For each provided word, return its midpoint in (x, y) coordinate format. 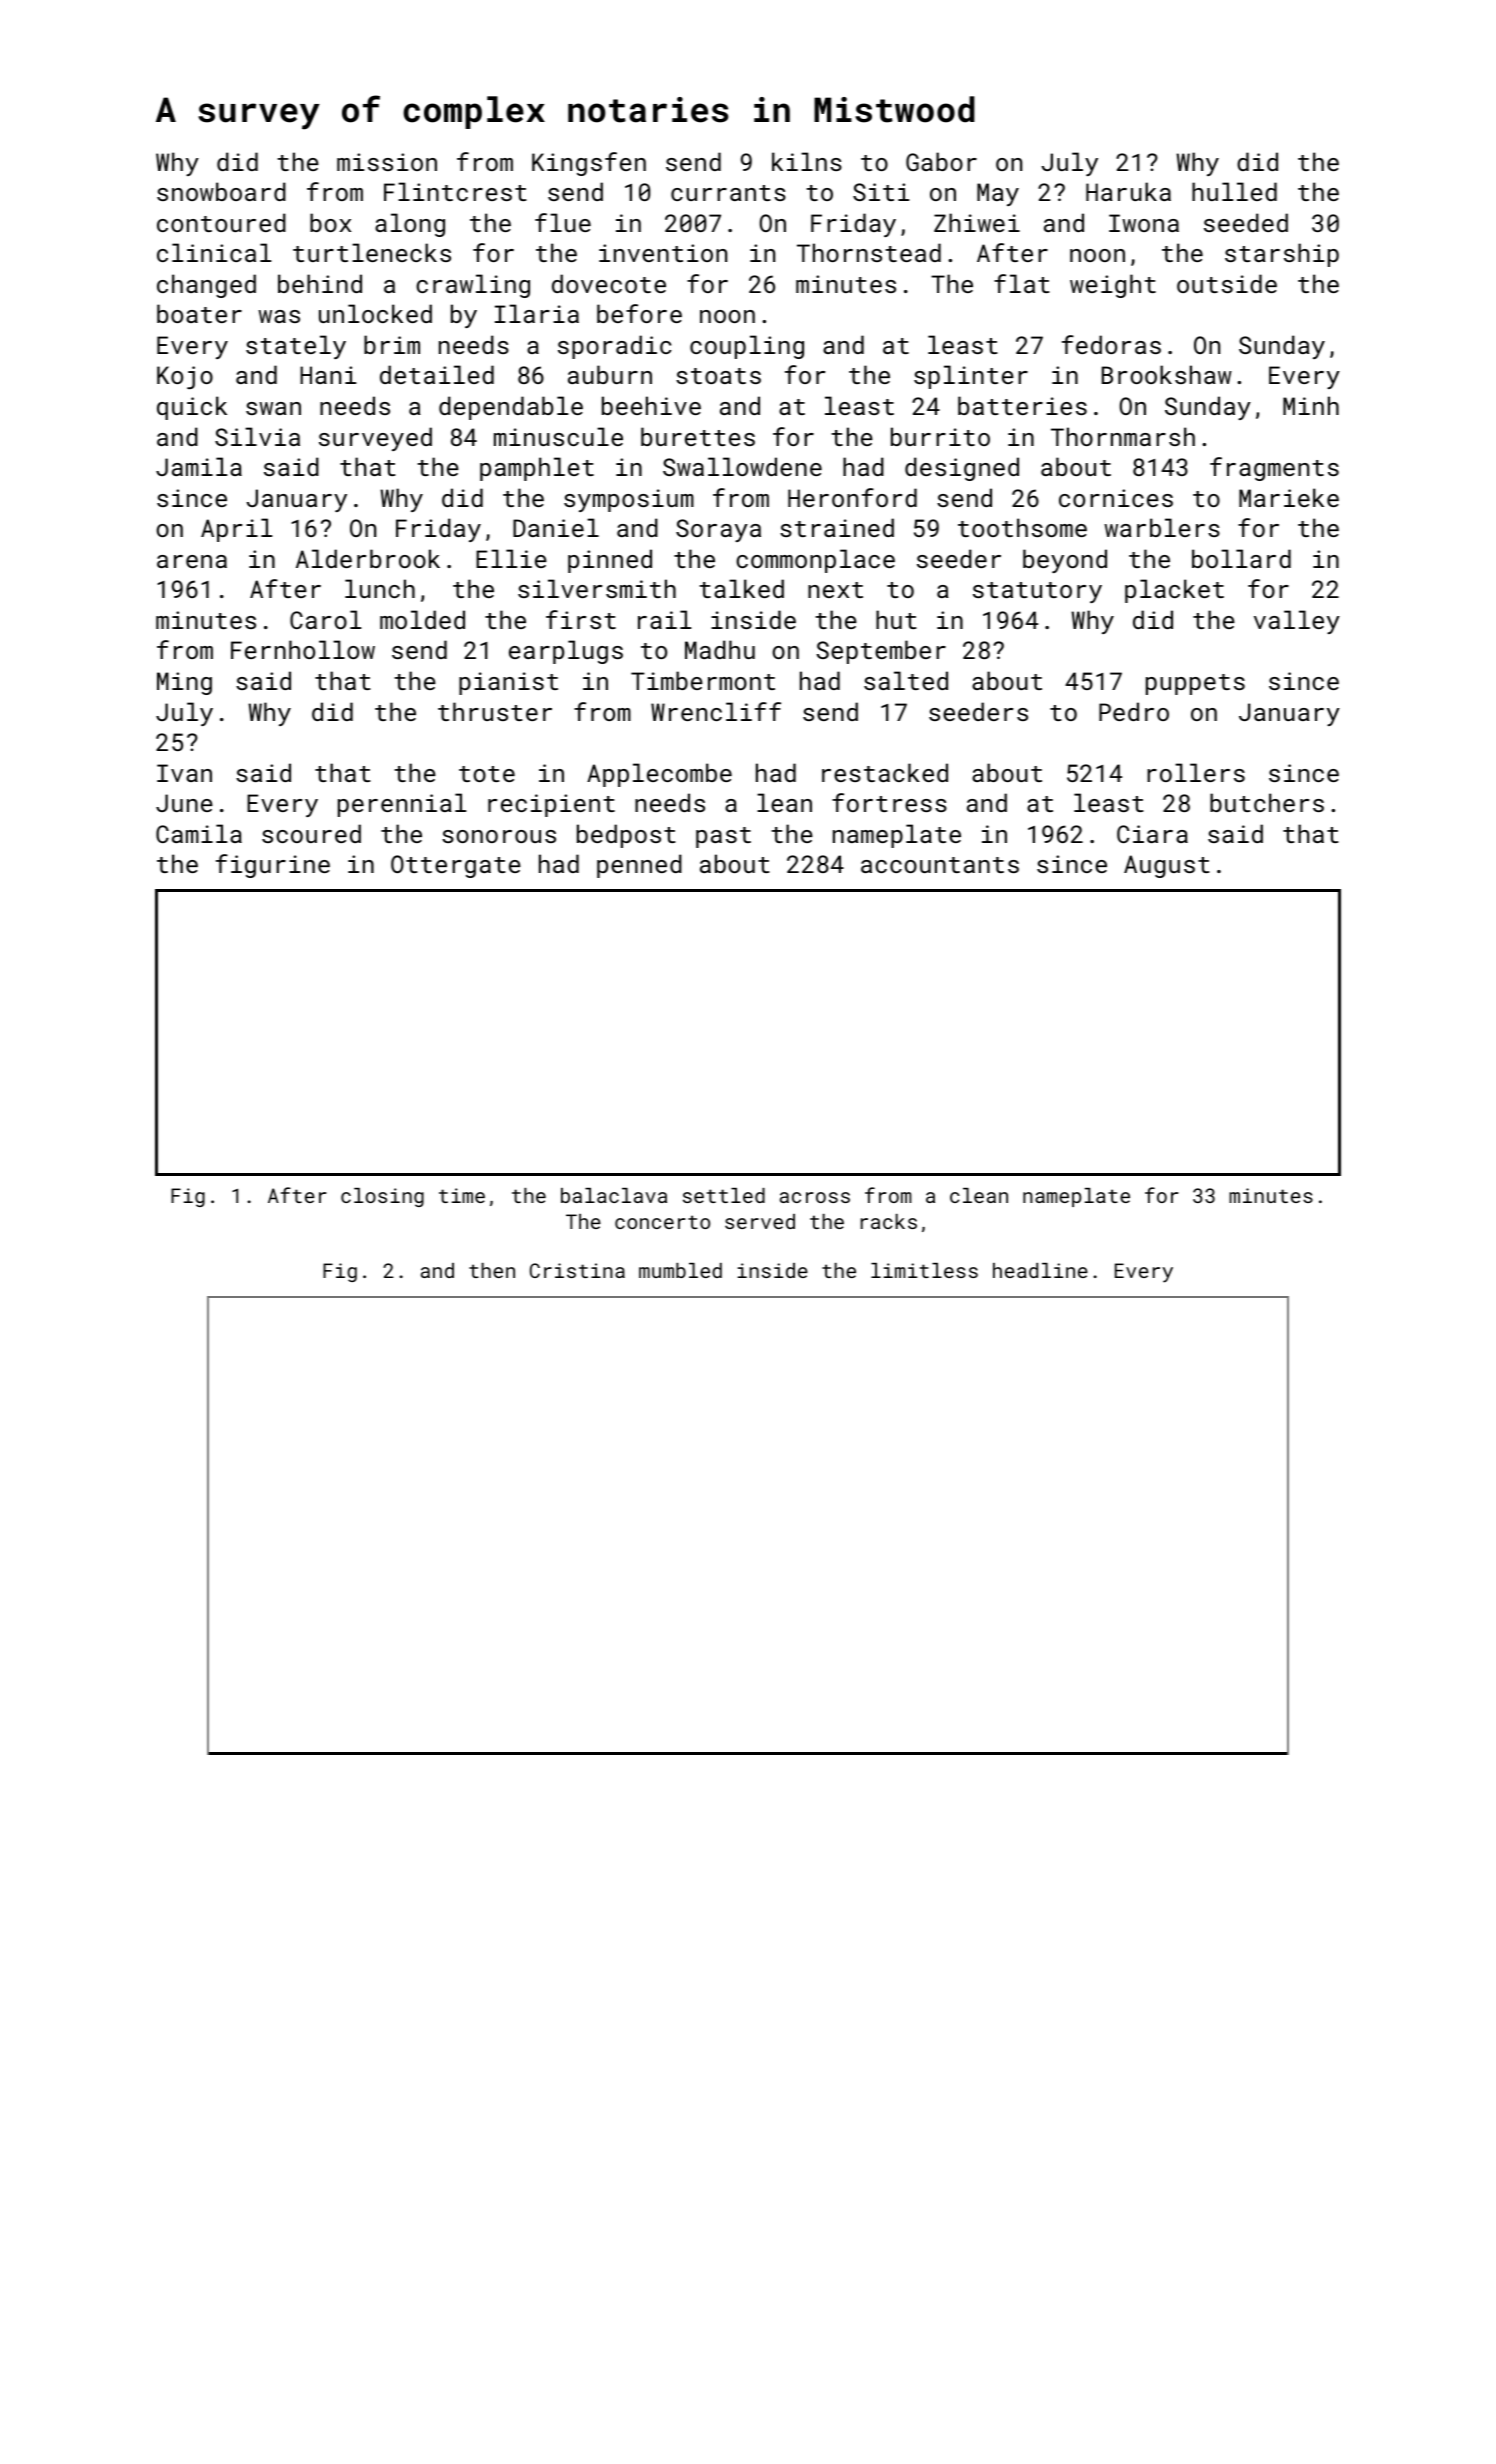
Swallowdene (742, 466)
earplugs (566, 652)
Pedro (1134, 711)
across (815, 1197)
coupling (747, 347)
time (462, 1195)
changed (206, 286)
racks (889, 1221)
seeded (1246, 222)
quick (192, 408)
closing (382, 1197)
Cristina (577, 1270)
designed (962, 469)
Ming (184, 683)
